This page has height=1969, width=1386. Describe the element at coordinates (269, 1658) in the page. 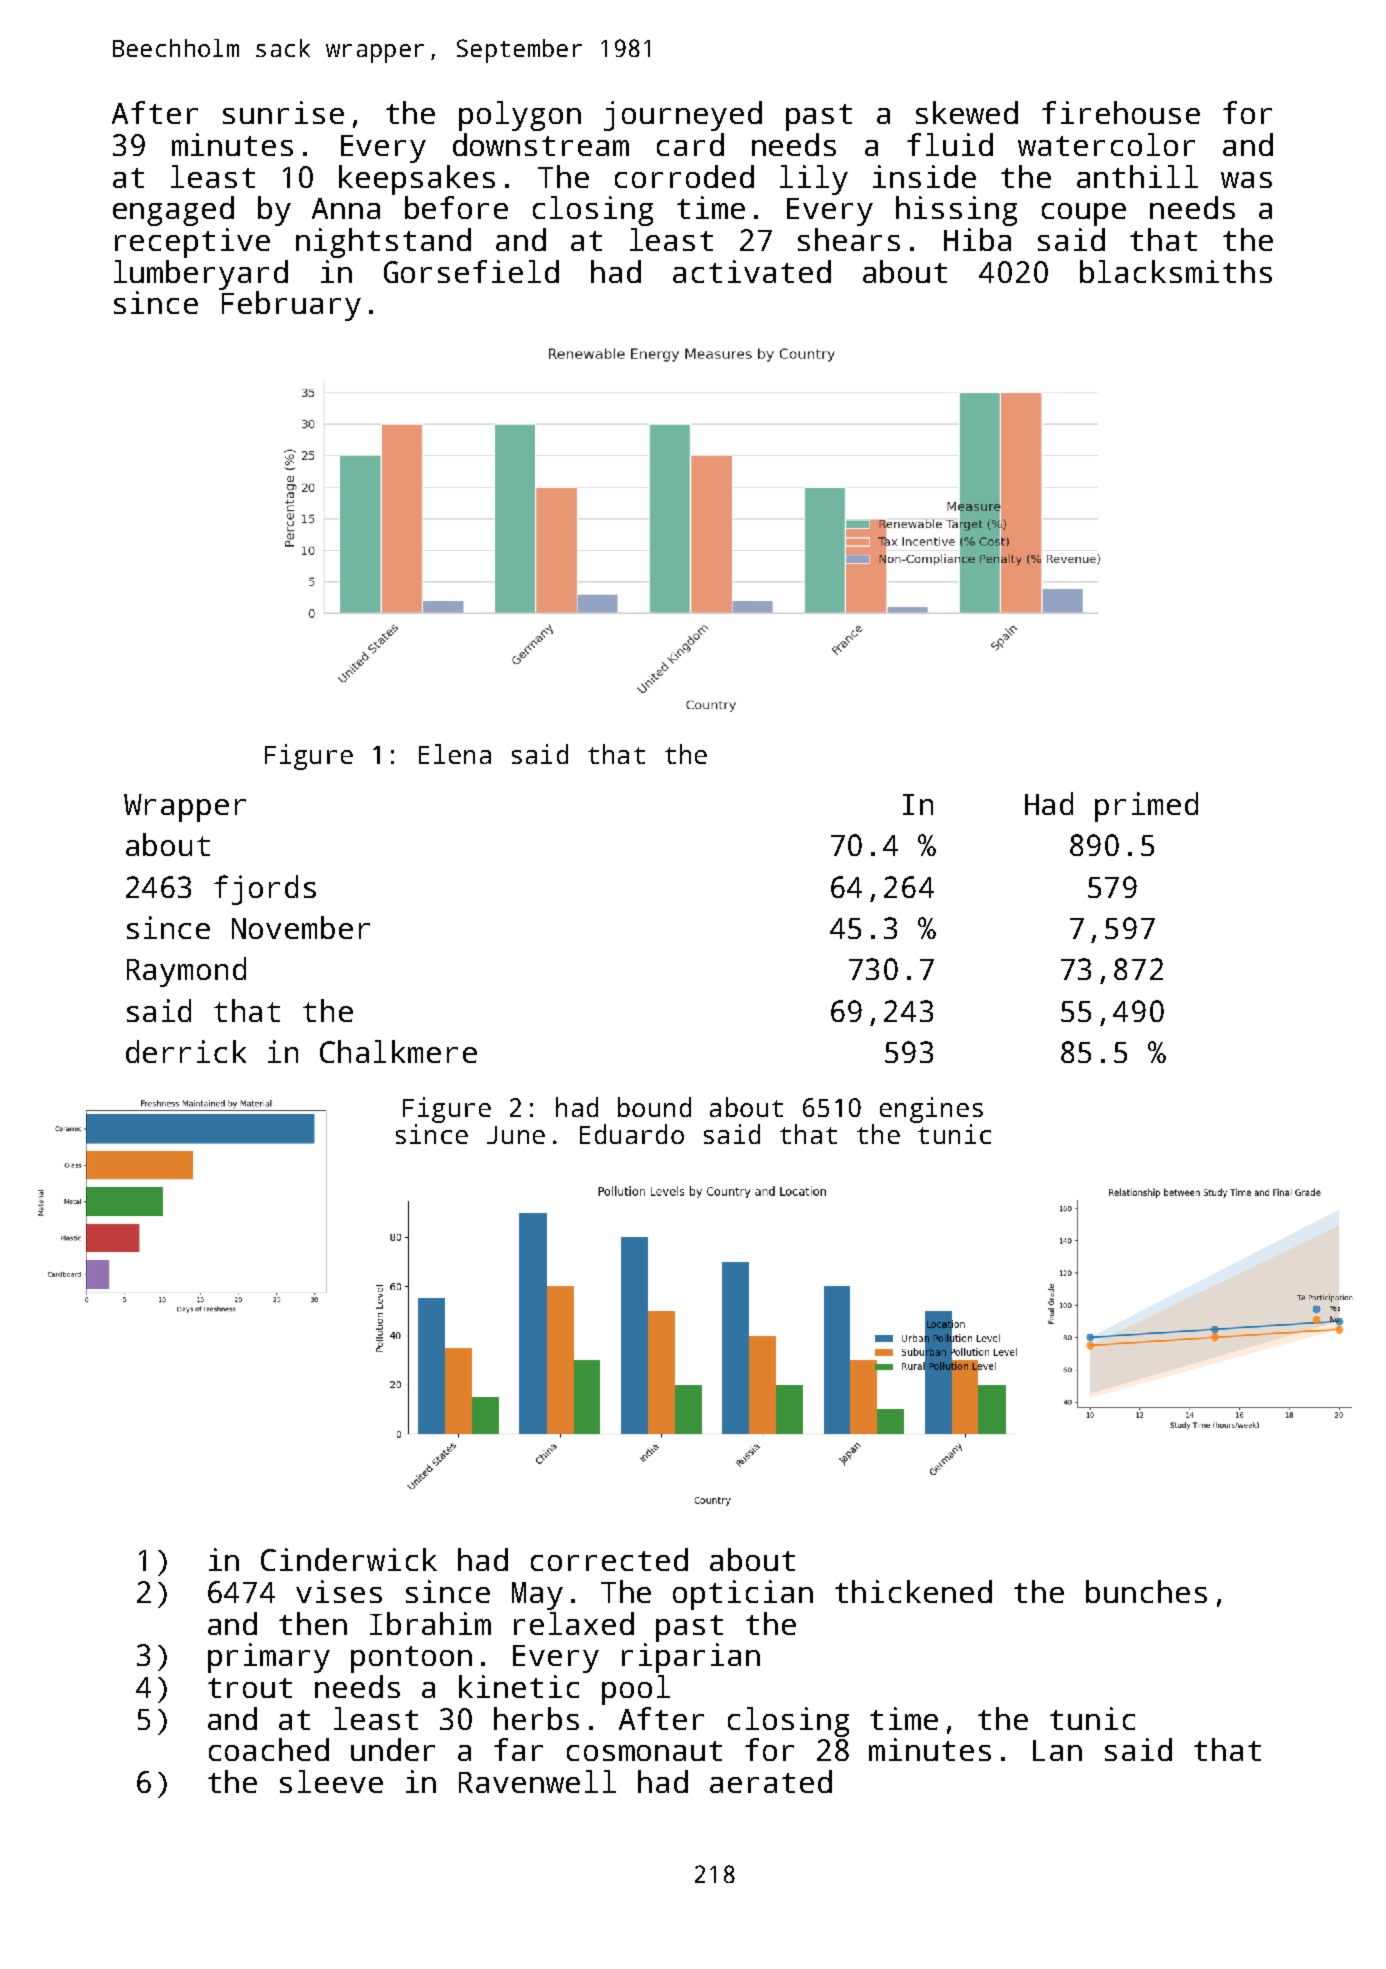

I see `primary` at that location.
